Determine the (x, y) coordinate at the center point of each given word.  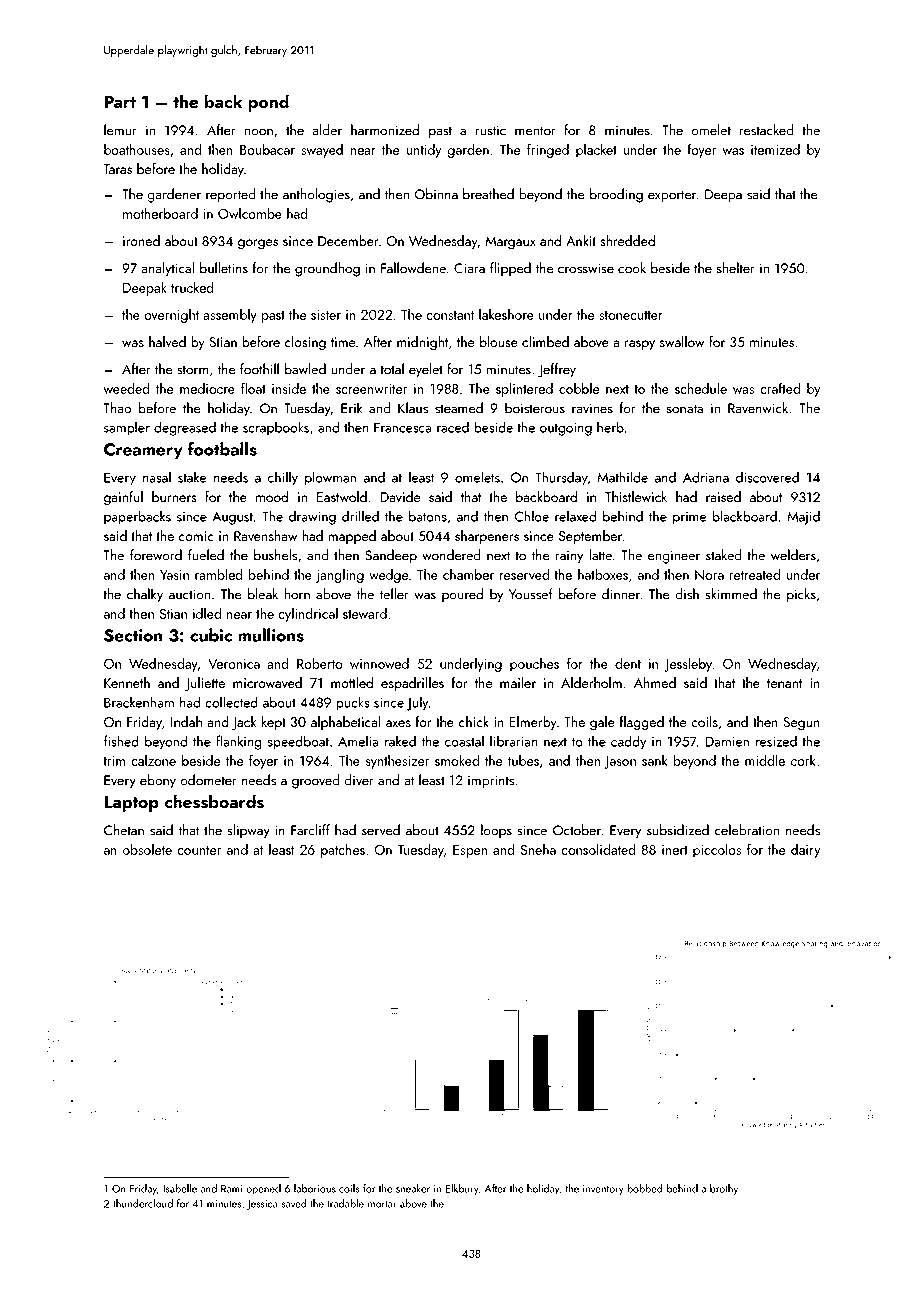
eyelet (426, 370)
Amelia (358, 741)
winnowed (379, 663)
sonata (685, 409)
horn (297, 594)
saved (294, 1203)
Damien (727, 741)
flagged (642, 723)
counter (199, 850)
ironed (141, 240)
